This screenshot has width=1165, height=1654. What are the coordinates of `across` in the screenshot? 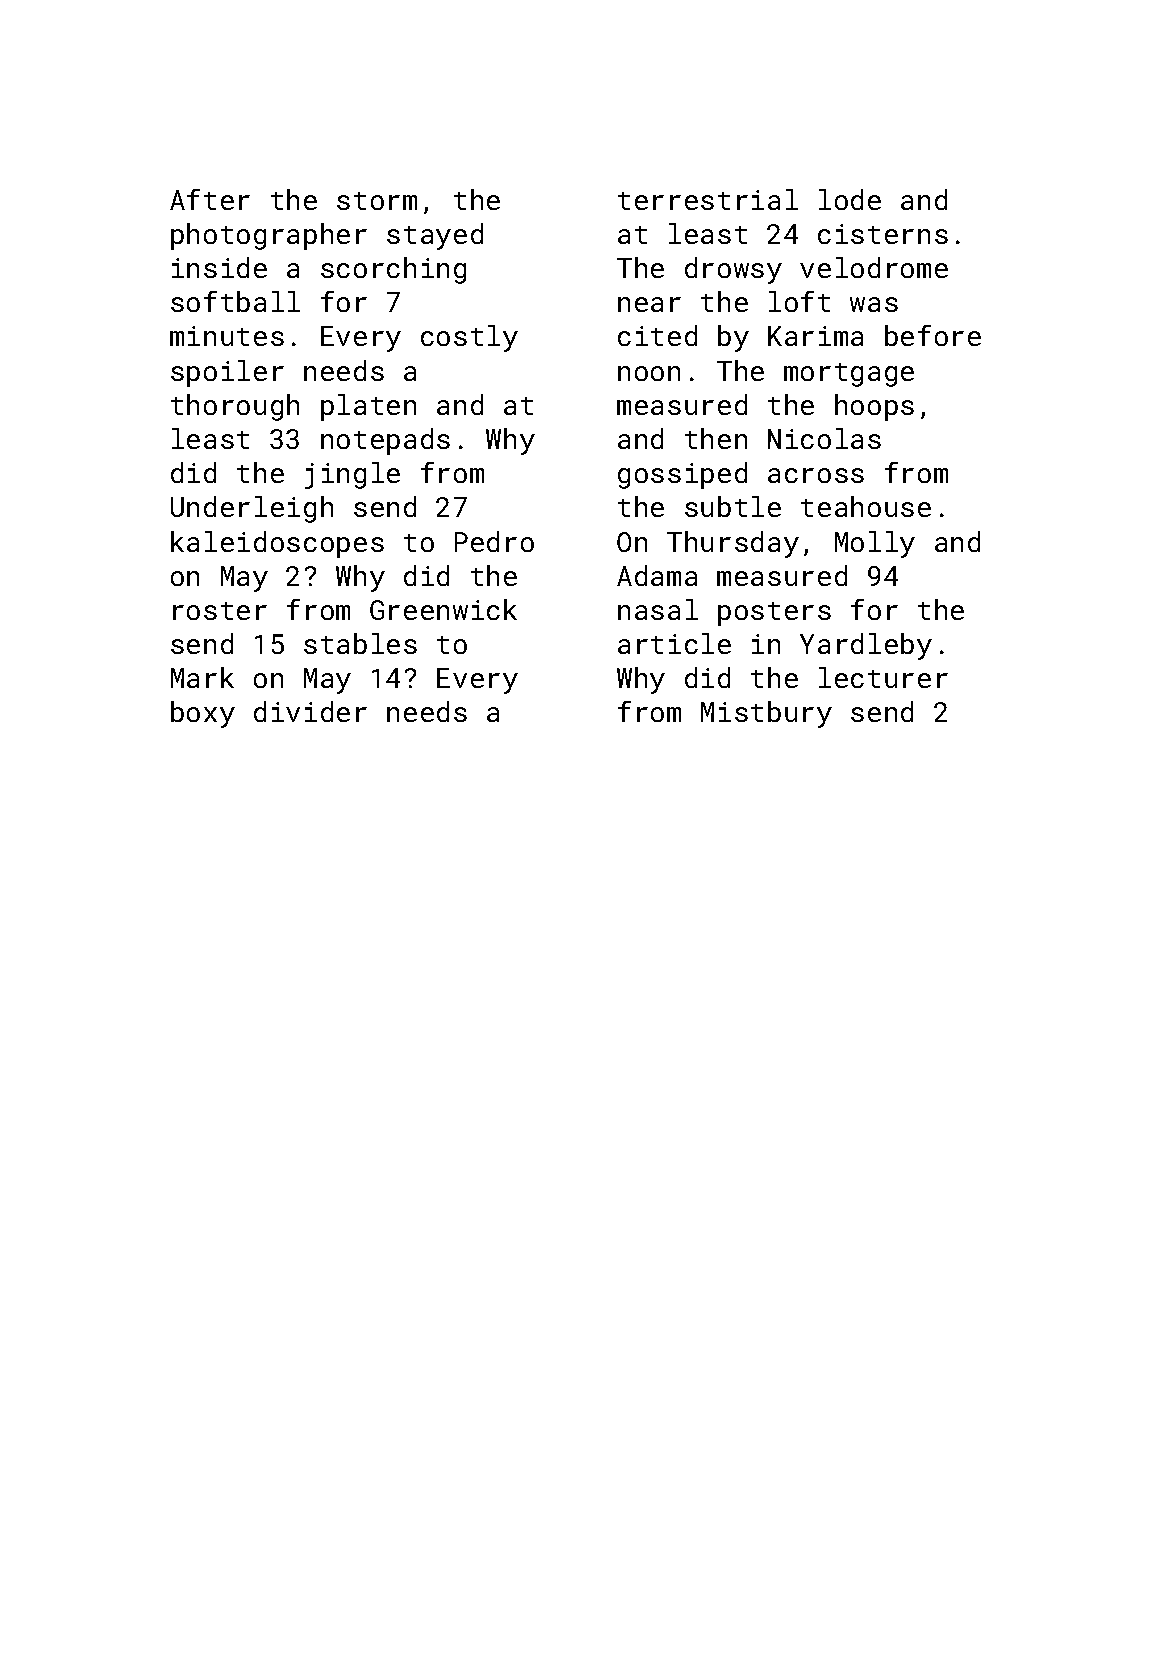 It's located at (816, 475).
